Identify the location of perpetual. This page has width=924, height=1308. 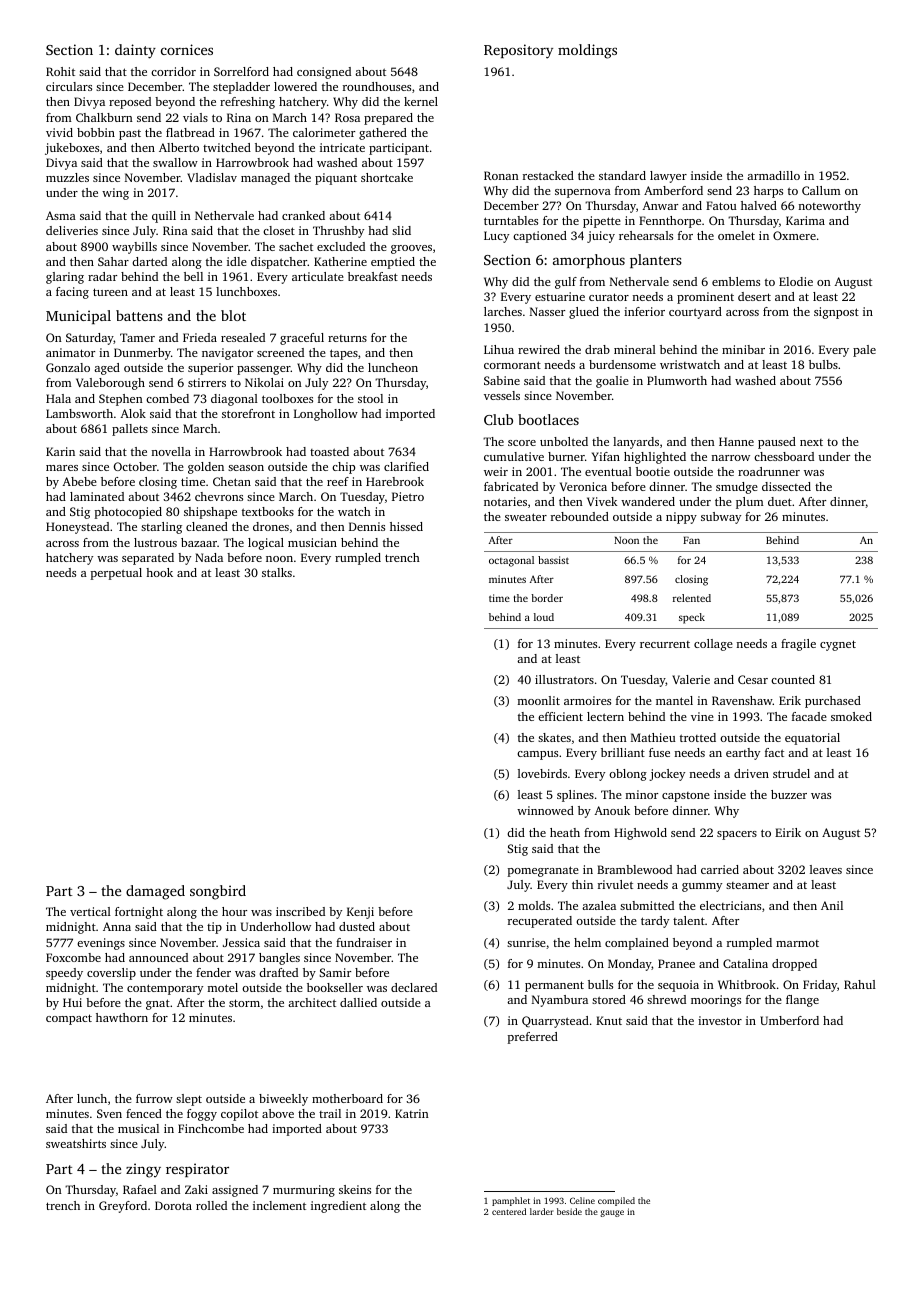
(116, 574).
